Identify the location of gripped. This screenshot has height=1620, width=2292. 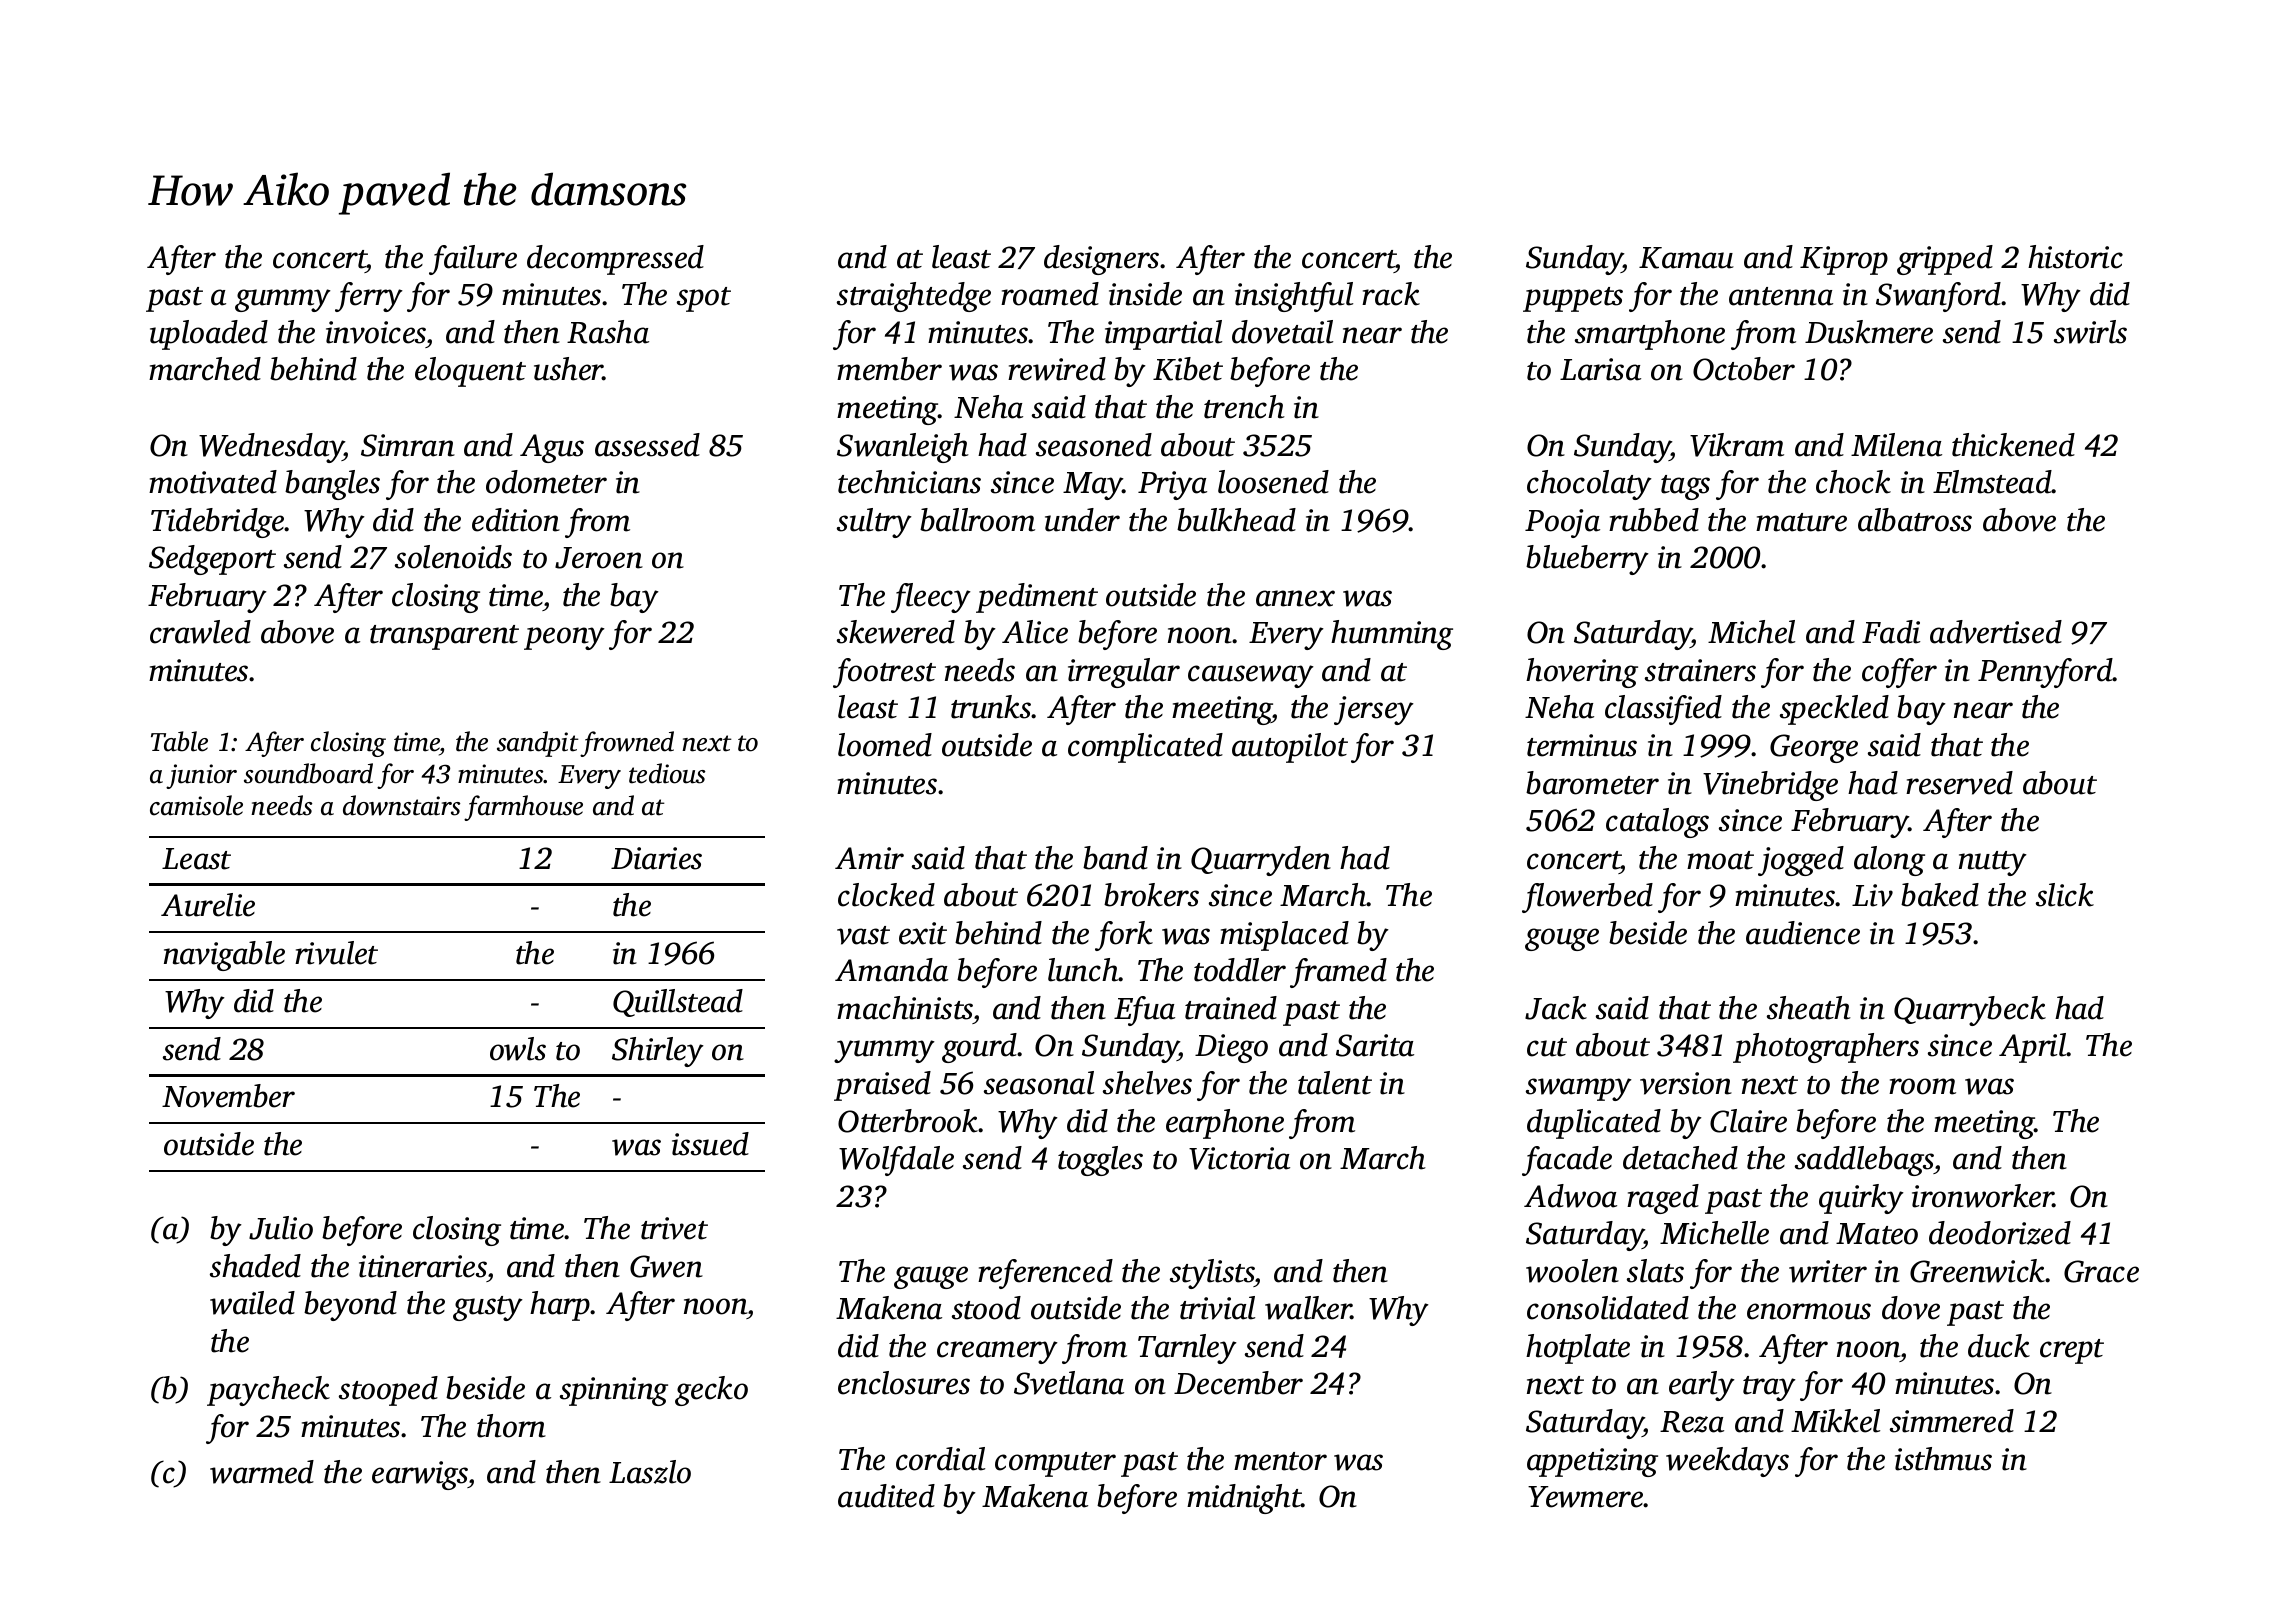
(1945, 260).
